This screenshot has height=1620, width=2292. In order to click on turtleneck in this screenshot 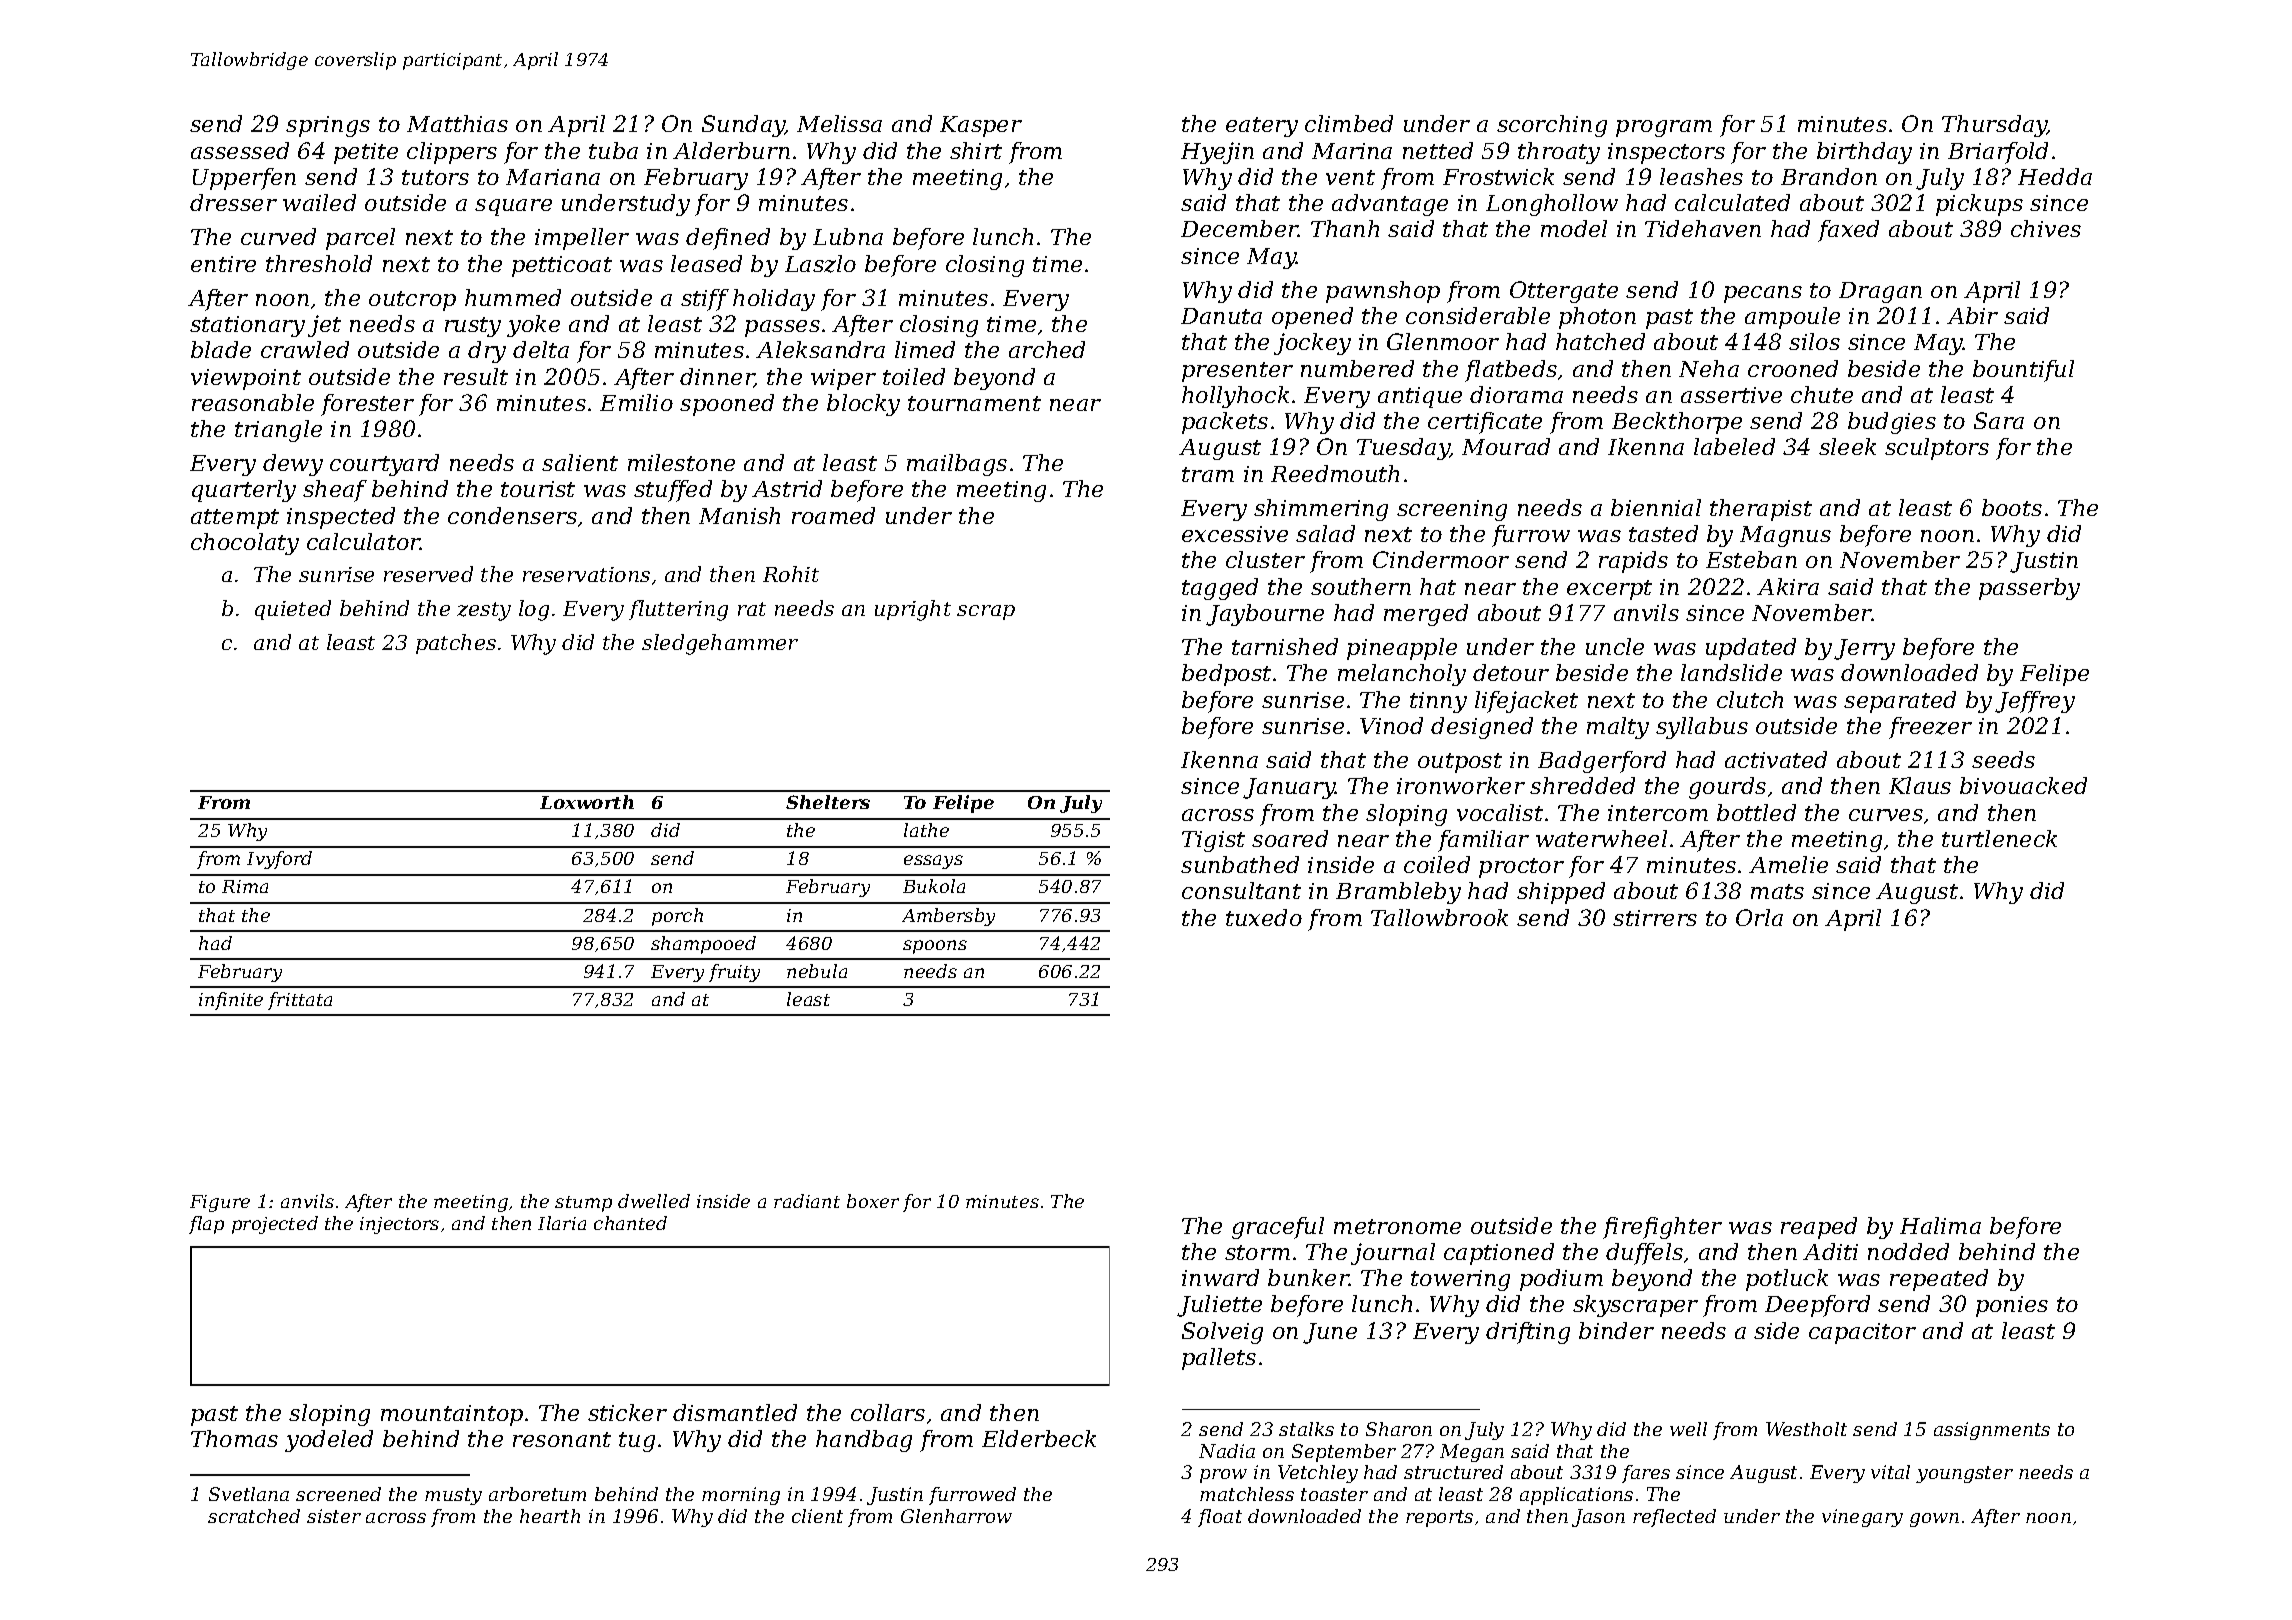, I will do `click(1999, 838)`.
